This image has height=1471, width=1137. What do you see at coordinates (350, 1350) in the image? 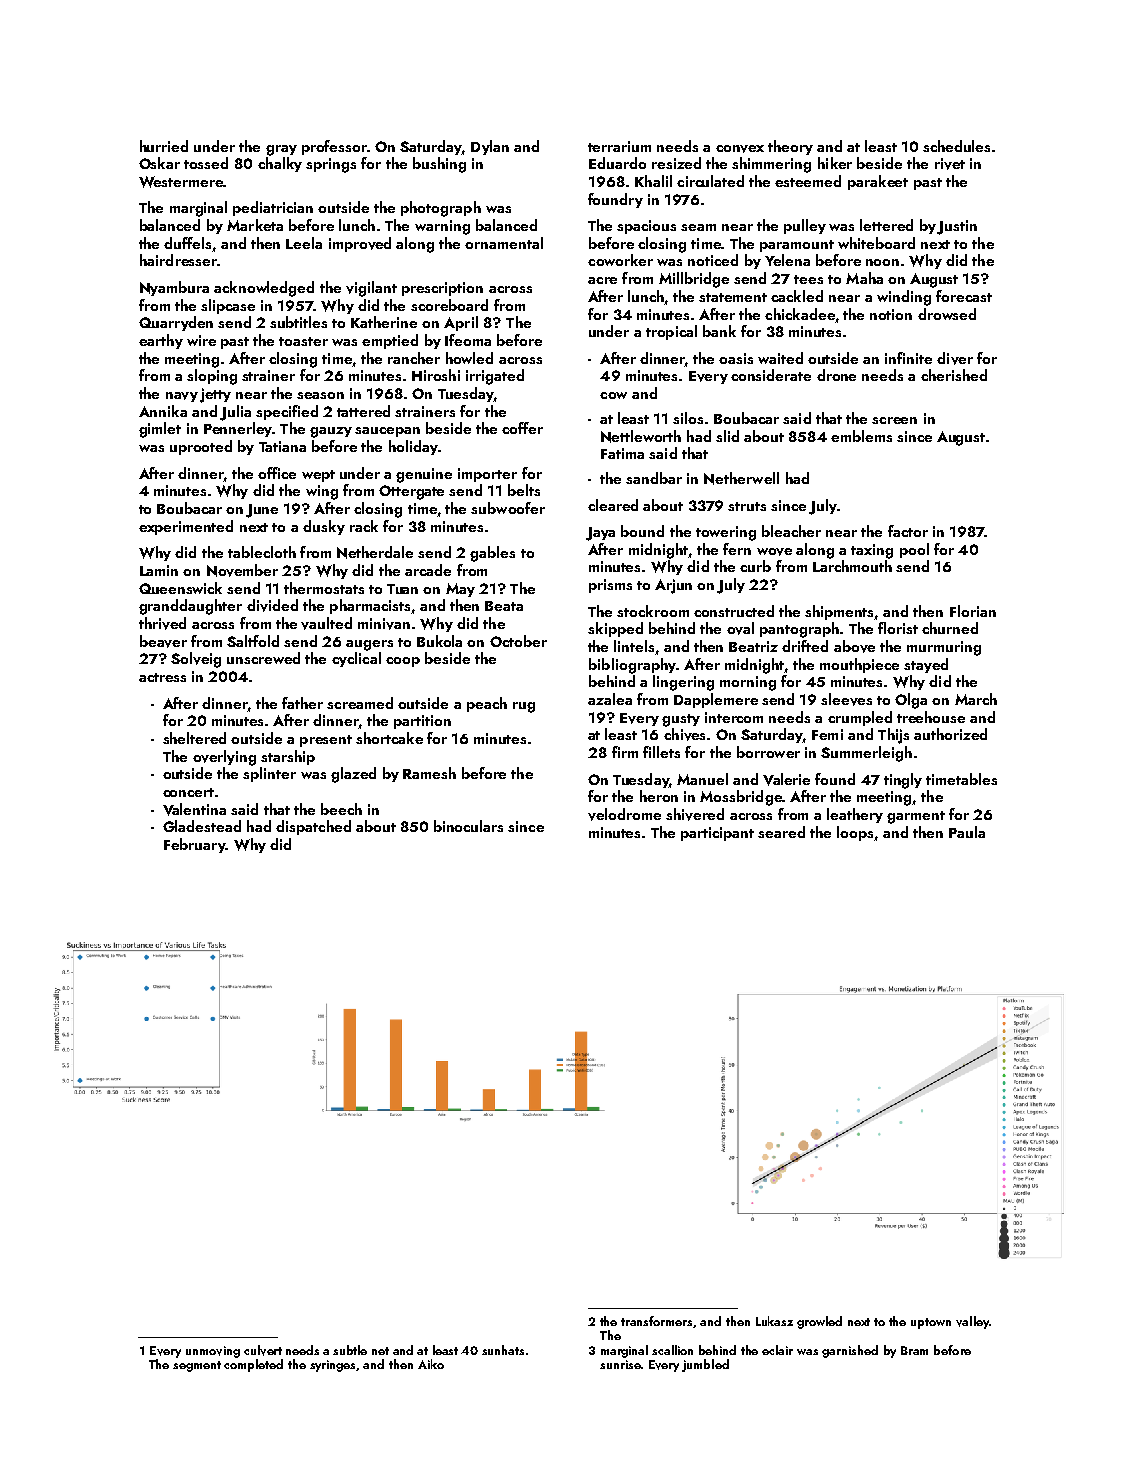
I see `subtle` at bounding box center [350, 1350].
